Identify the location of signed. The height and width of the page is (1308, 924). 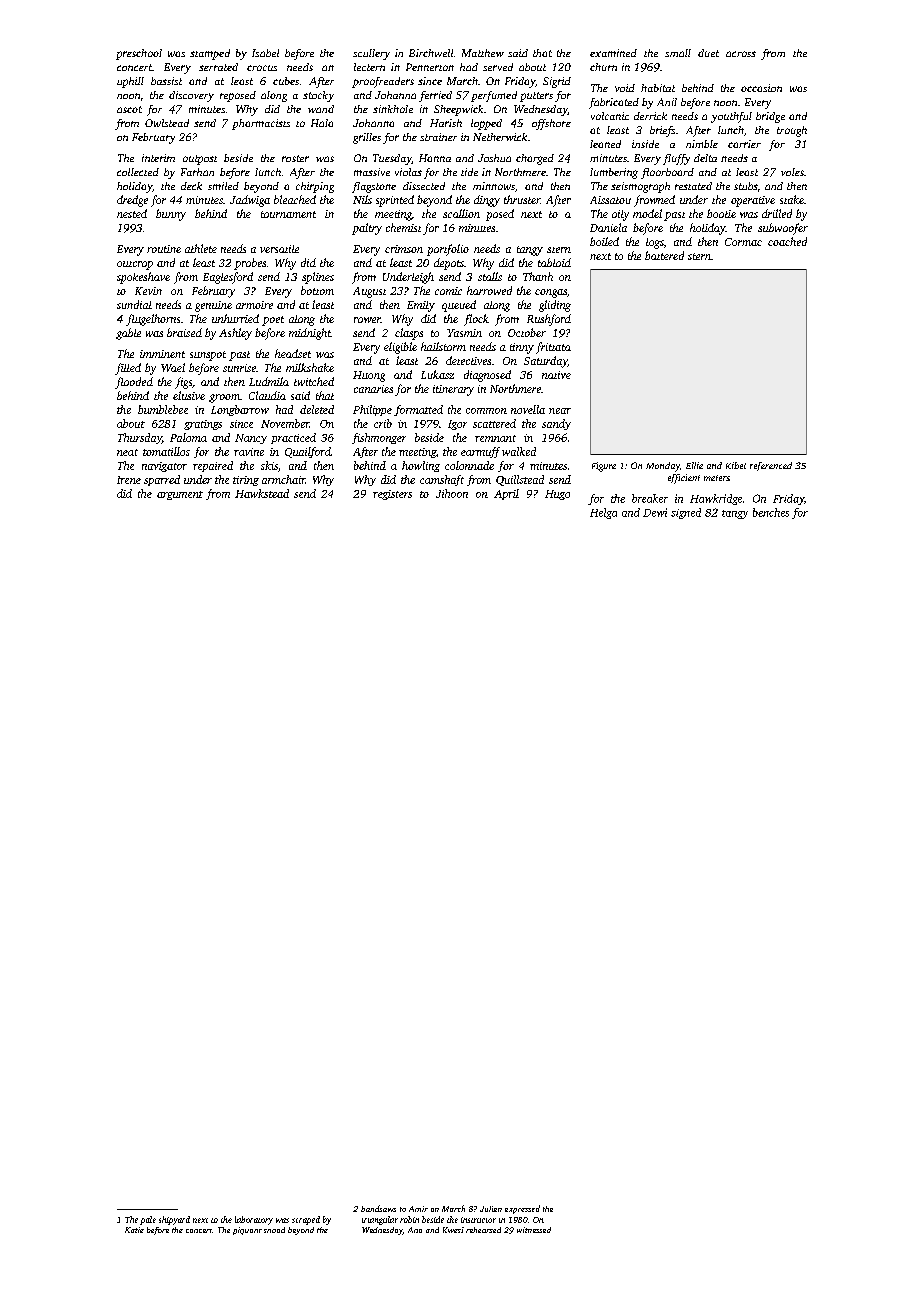
(686, 513).
